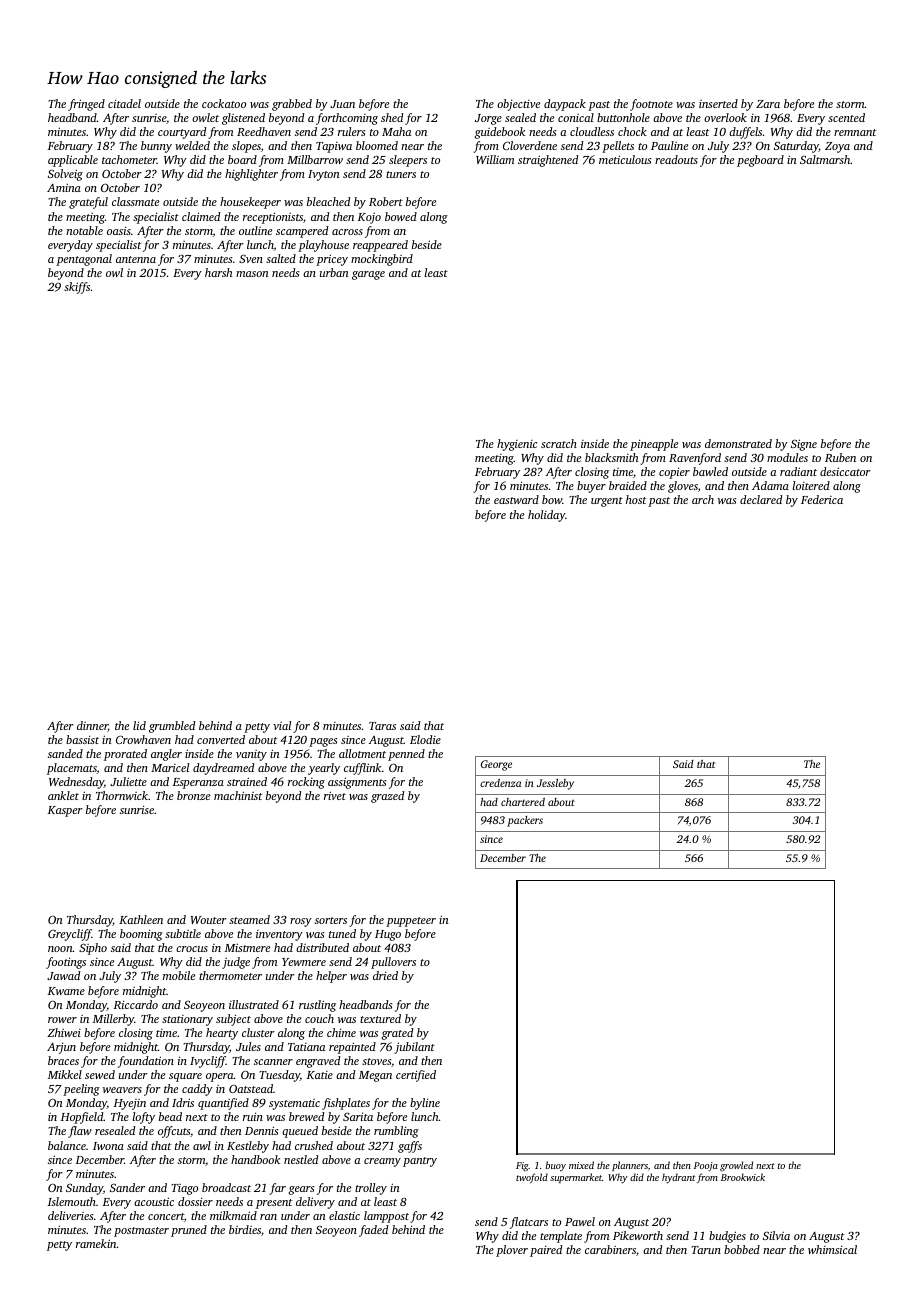 The height and width of the screenshot is (1308, 924). I want to click on Zara, so click(768, 104).
